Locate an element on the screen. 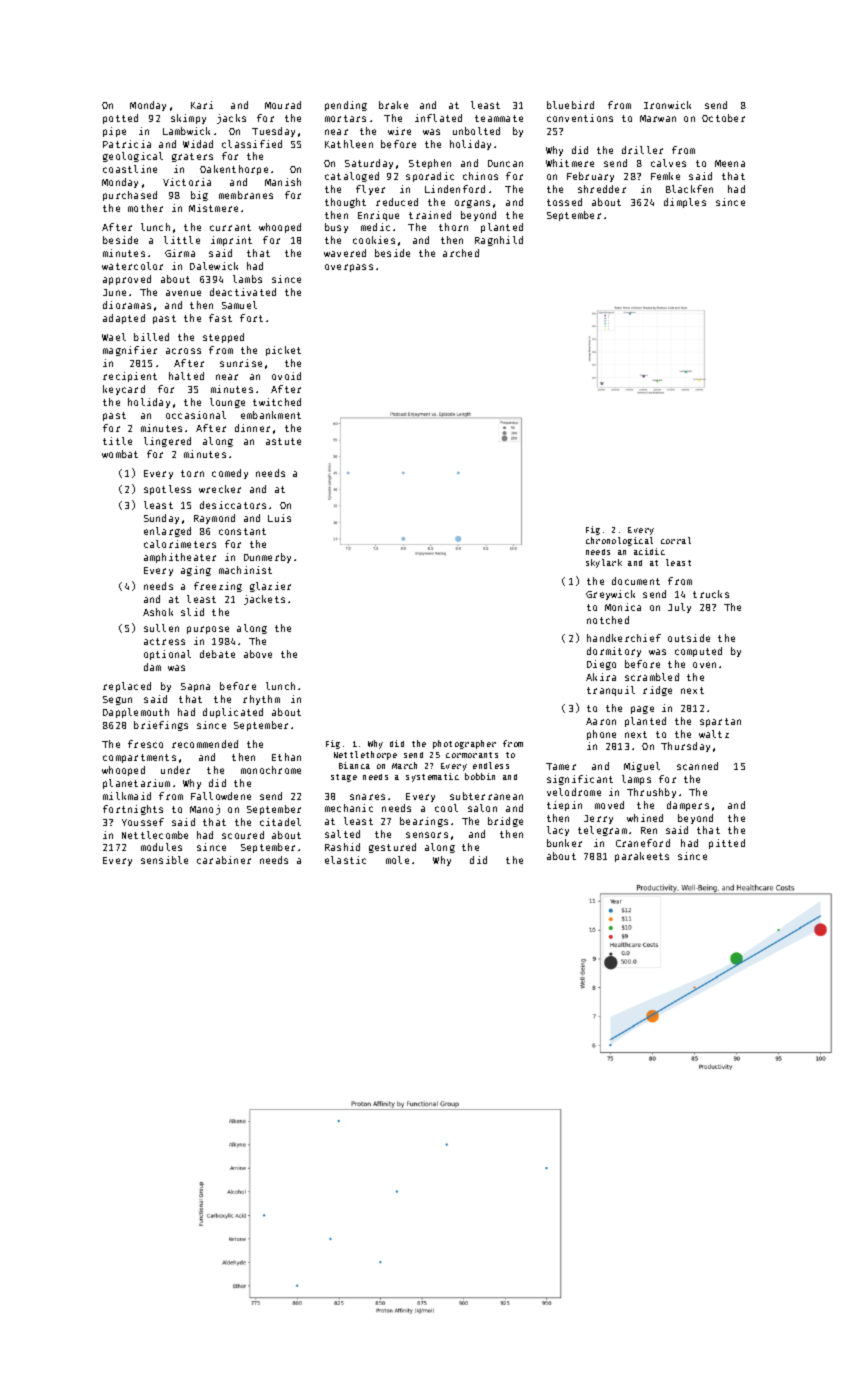 Image resolution: width=849 pixels, height=1400 pixels. page is located at coordinates (642, 710).
